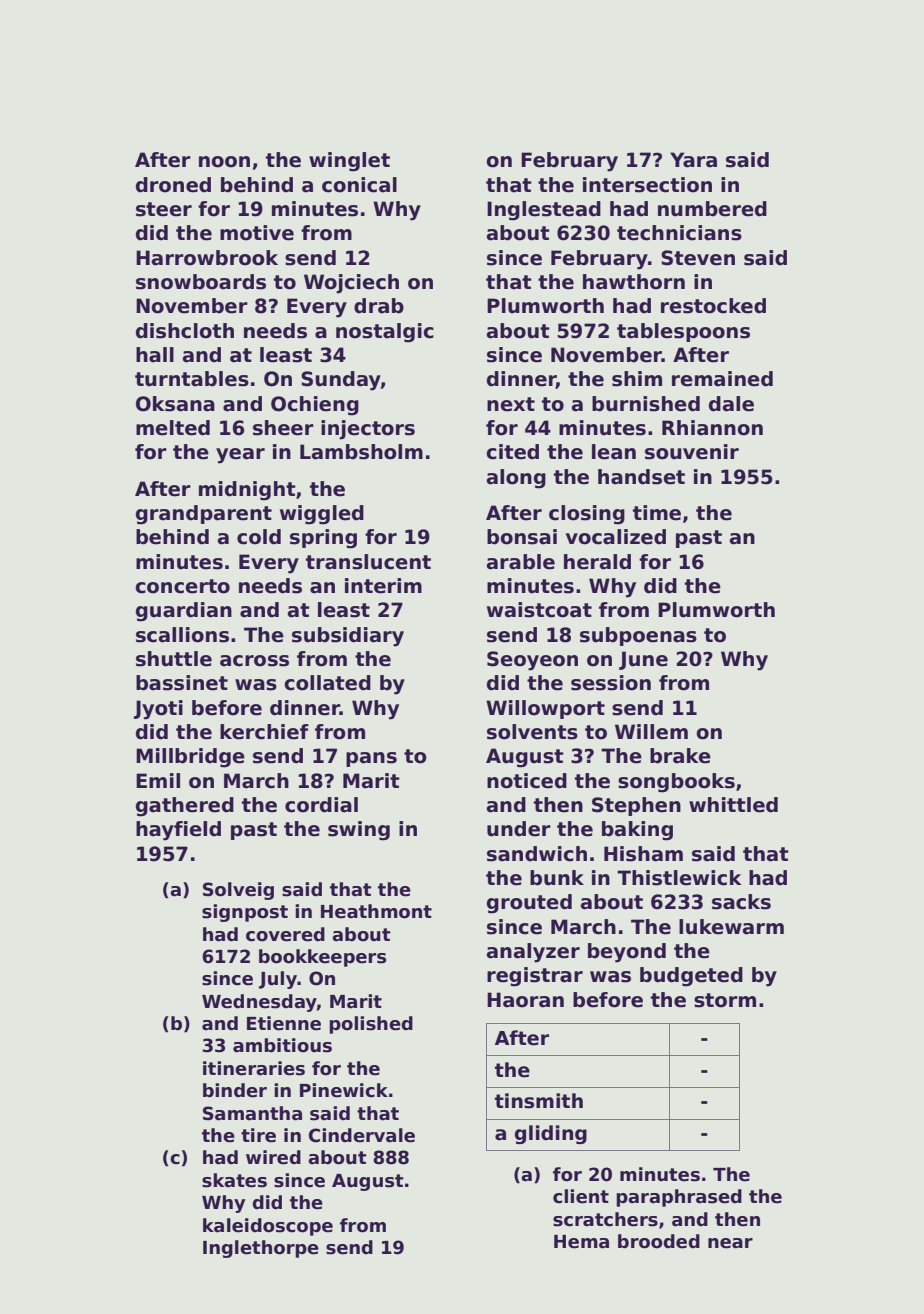  What do you see at coordinates (539, 1101) in the page?
I see `tinsmith` at bounding box center [539, 1101].
